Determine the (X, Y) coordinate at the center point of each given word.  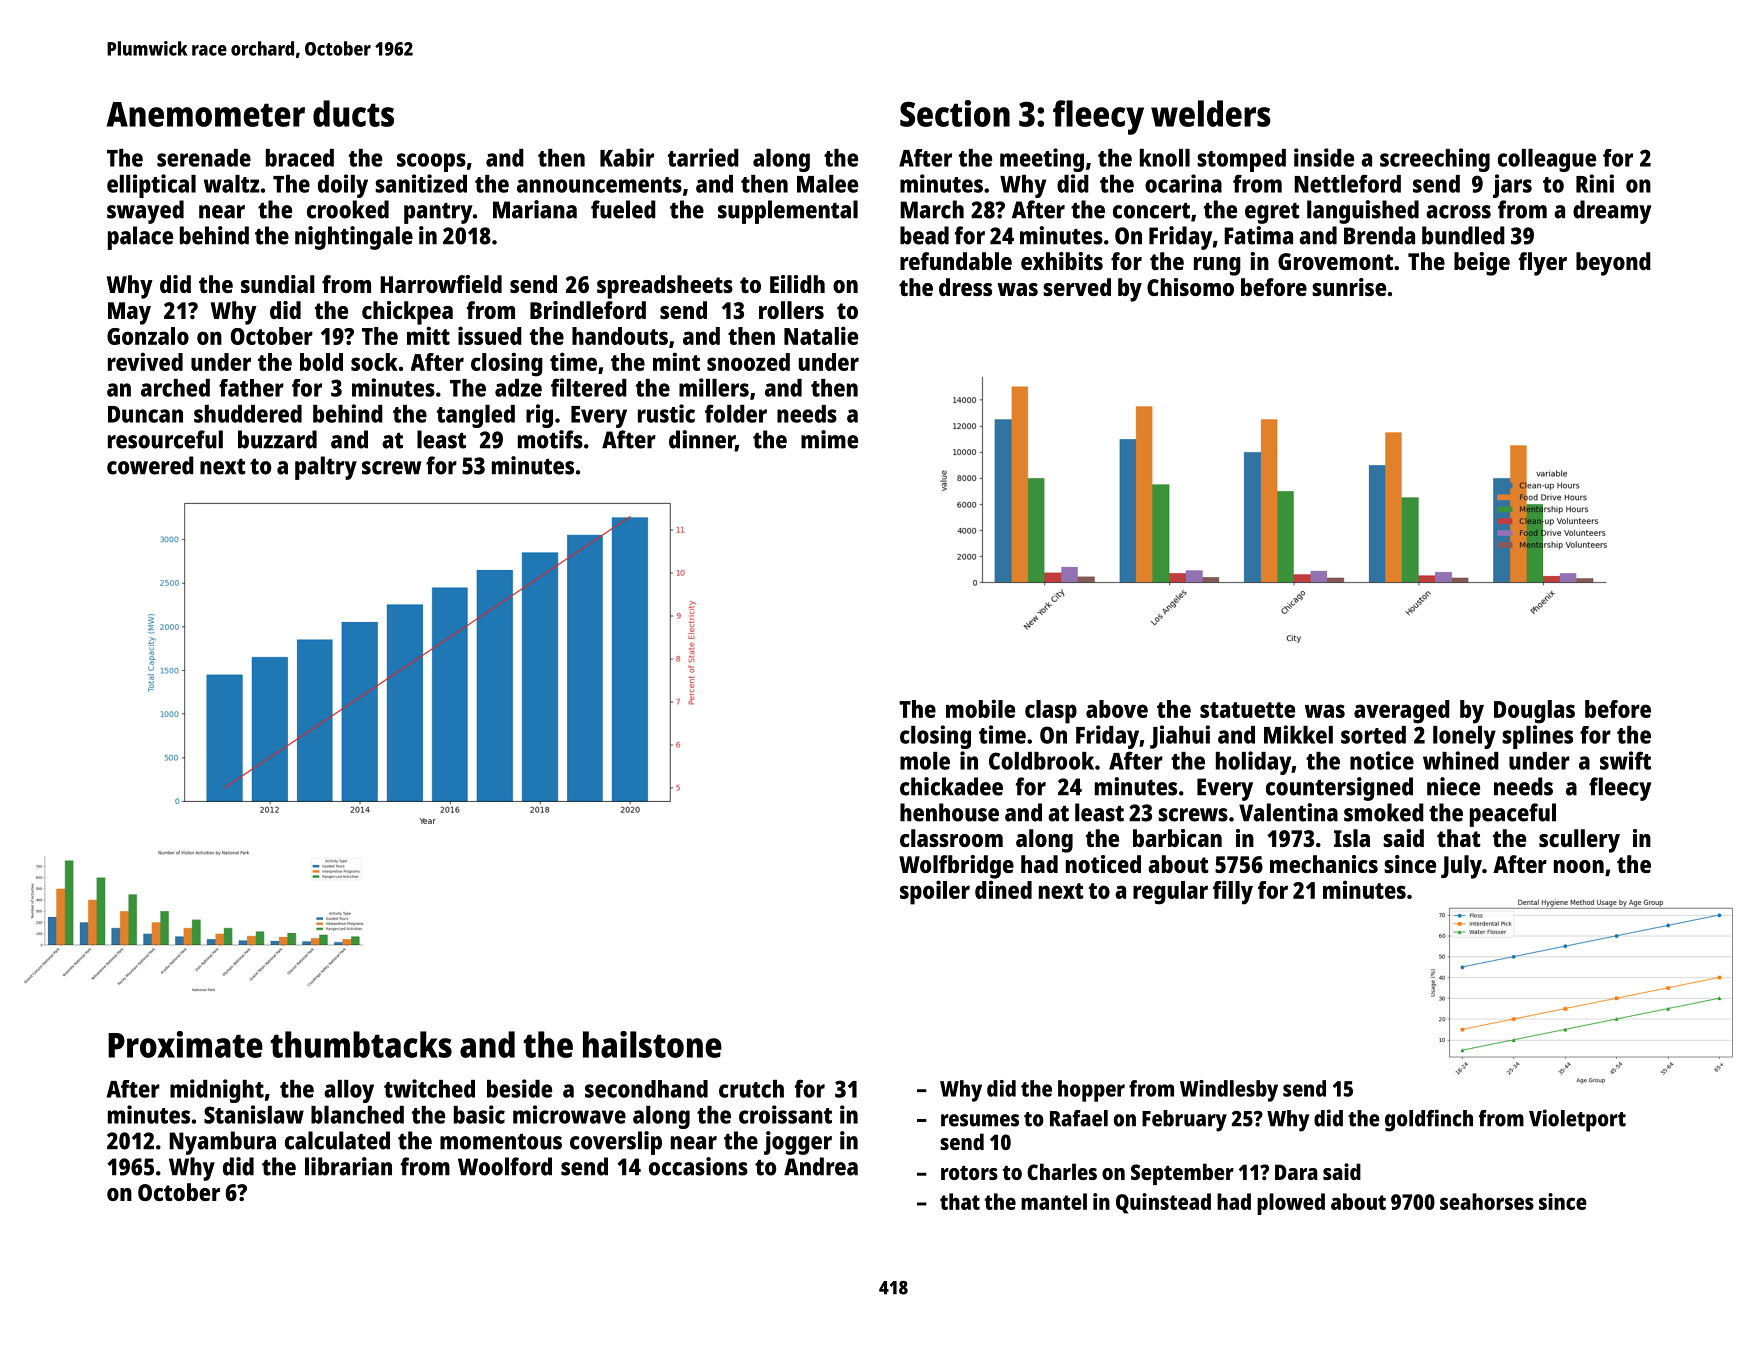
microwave (569, 1114)
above (1117, 709)
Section (955, 113)
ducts (353, 113)
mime (829, 439)
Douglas (1534, 712)
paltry (326, 468)
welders (1211, 113)
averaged (1402, 712)
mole (925, 761)
